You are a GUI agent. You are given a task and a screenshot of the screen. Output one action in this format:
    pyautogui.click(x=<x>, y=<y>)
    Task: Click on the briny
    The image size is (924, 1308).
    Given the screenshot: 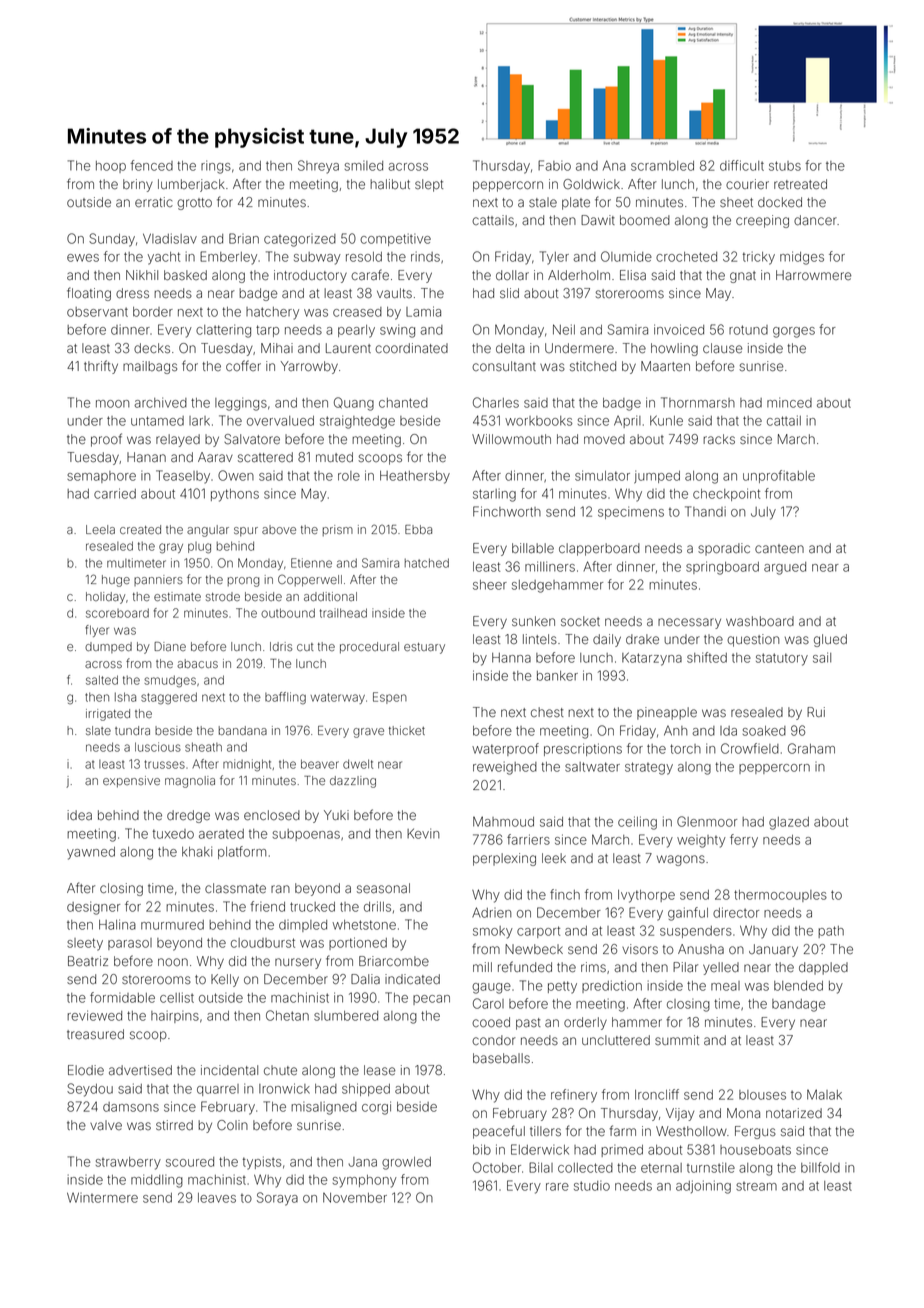 What is the action you would take?
    pyautogui.click(x=138, y=185)
